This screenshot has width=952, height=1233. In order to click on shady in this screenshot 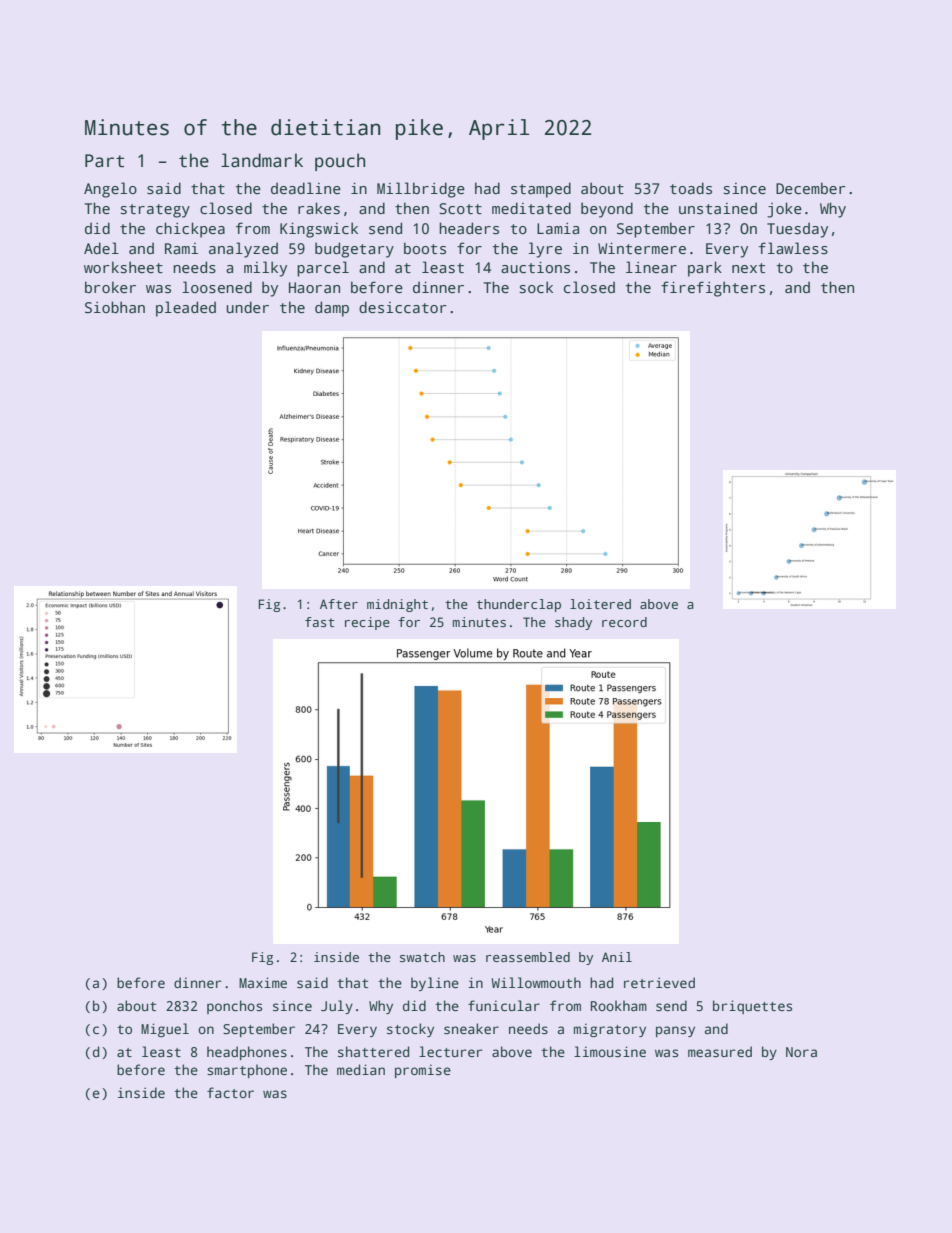, I will do `click(573, 623)`.
